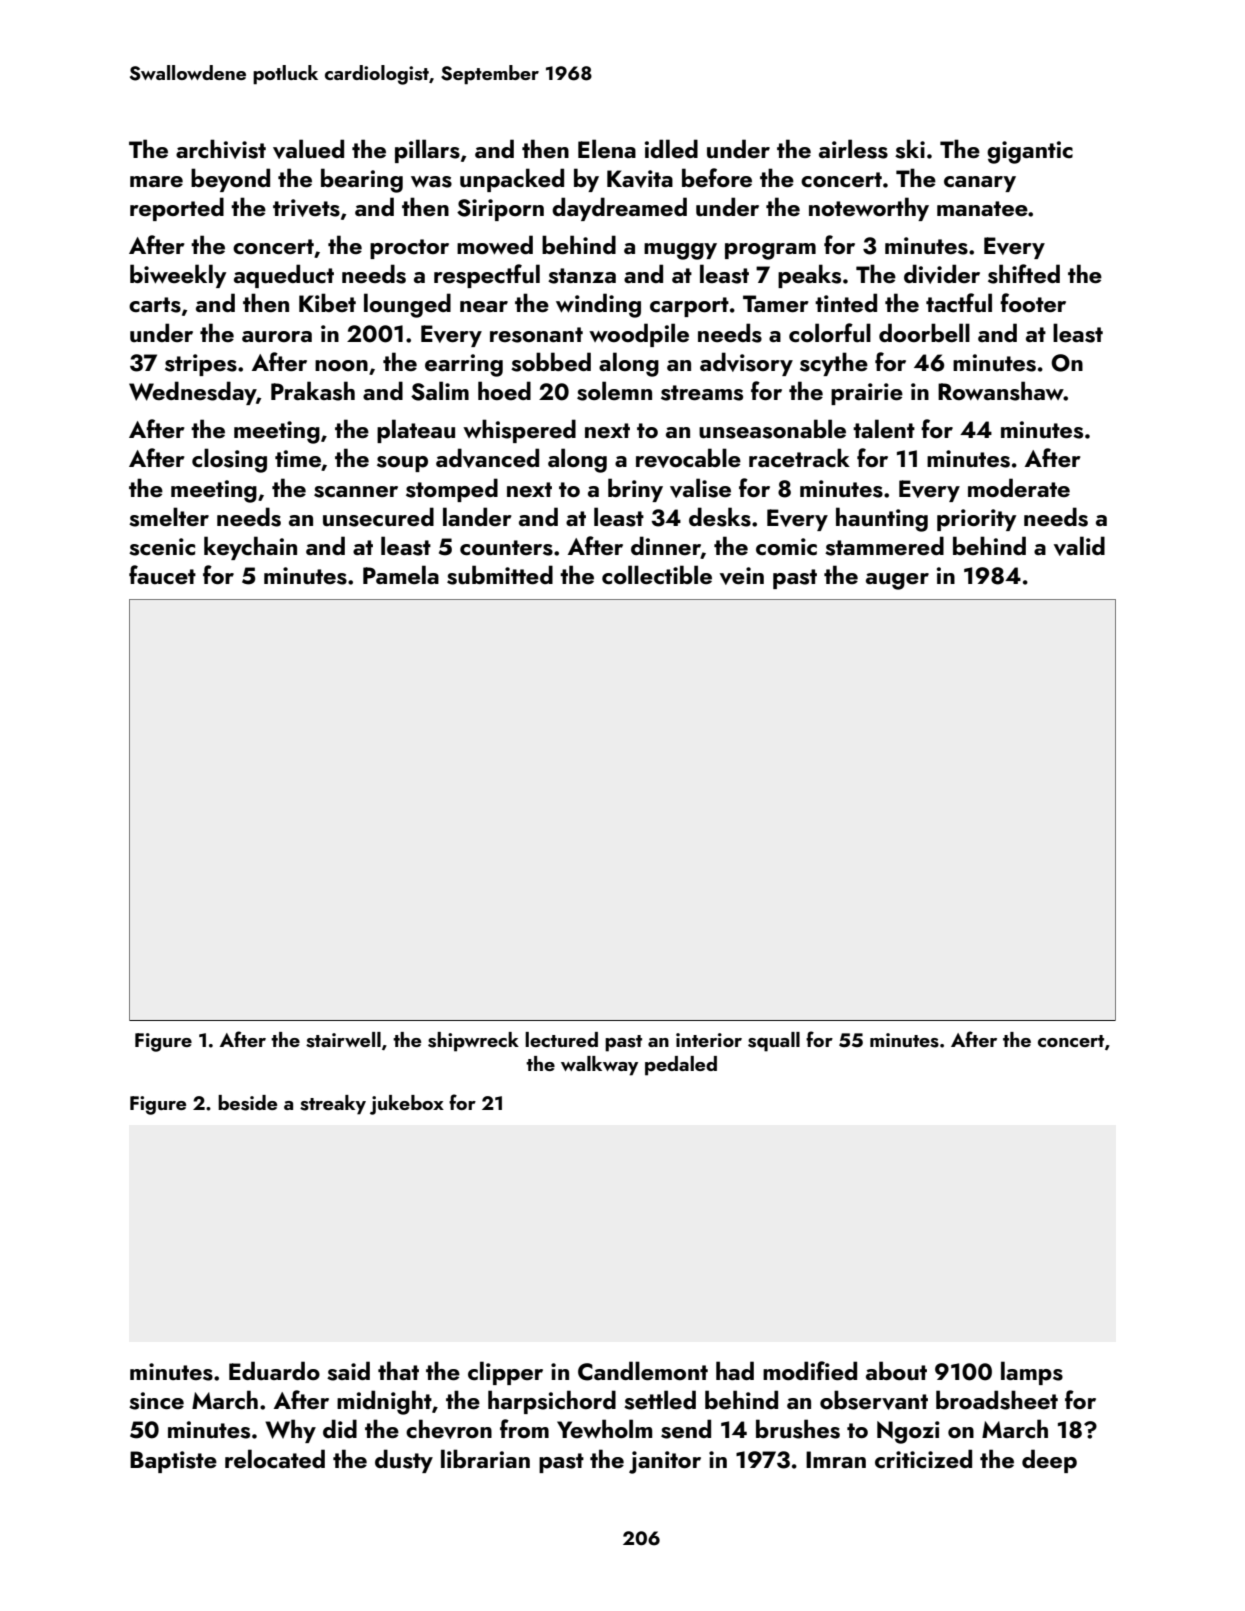 This screenshot has height=1611, width=1245. Describe the element at coordinates (897, 581) in the screenshot. I see `auger` at that location.
